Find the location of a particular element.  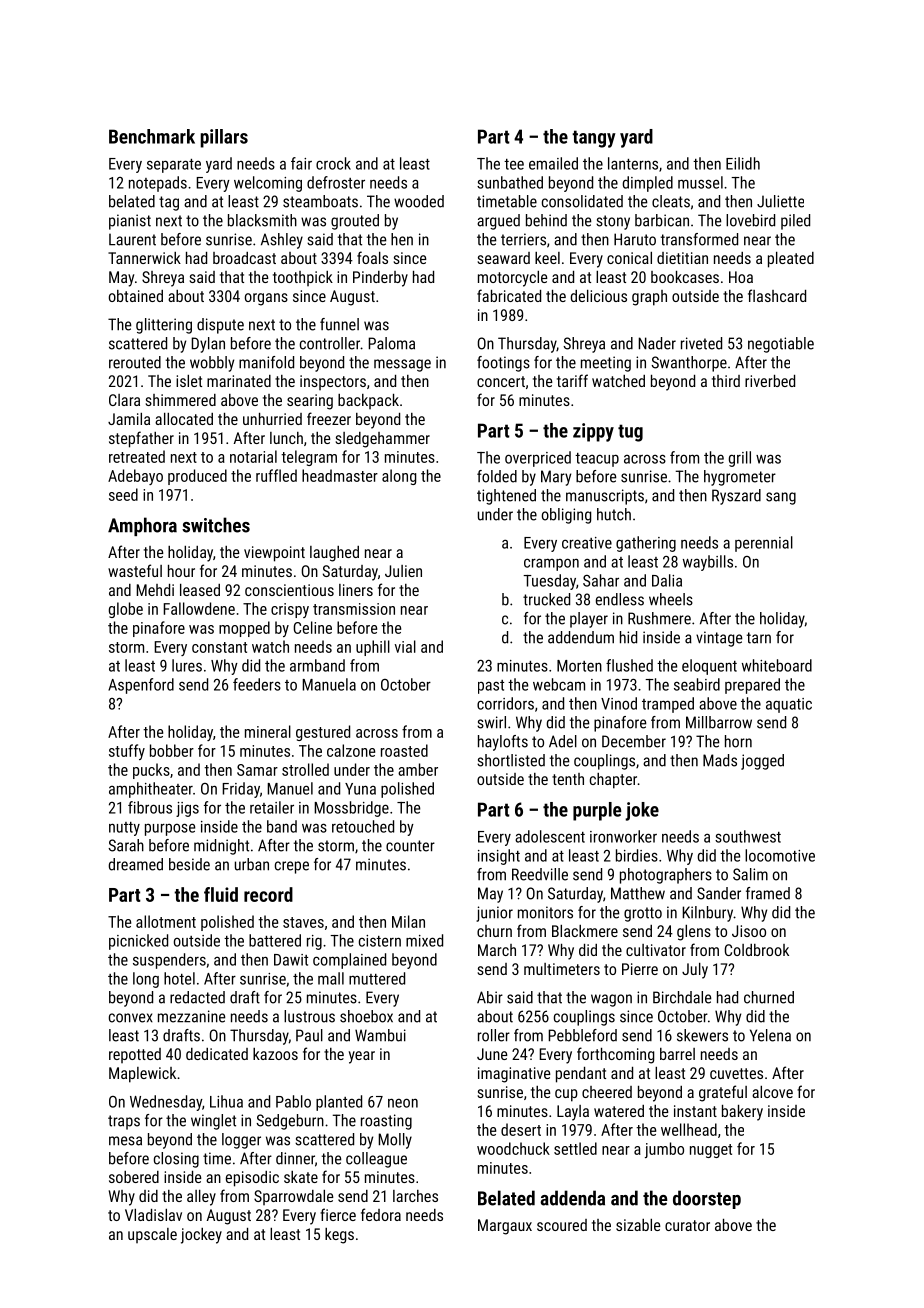

tangy is located at coordinates (594, 139).
